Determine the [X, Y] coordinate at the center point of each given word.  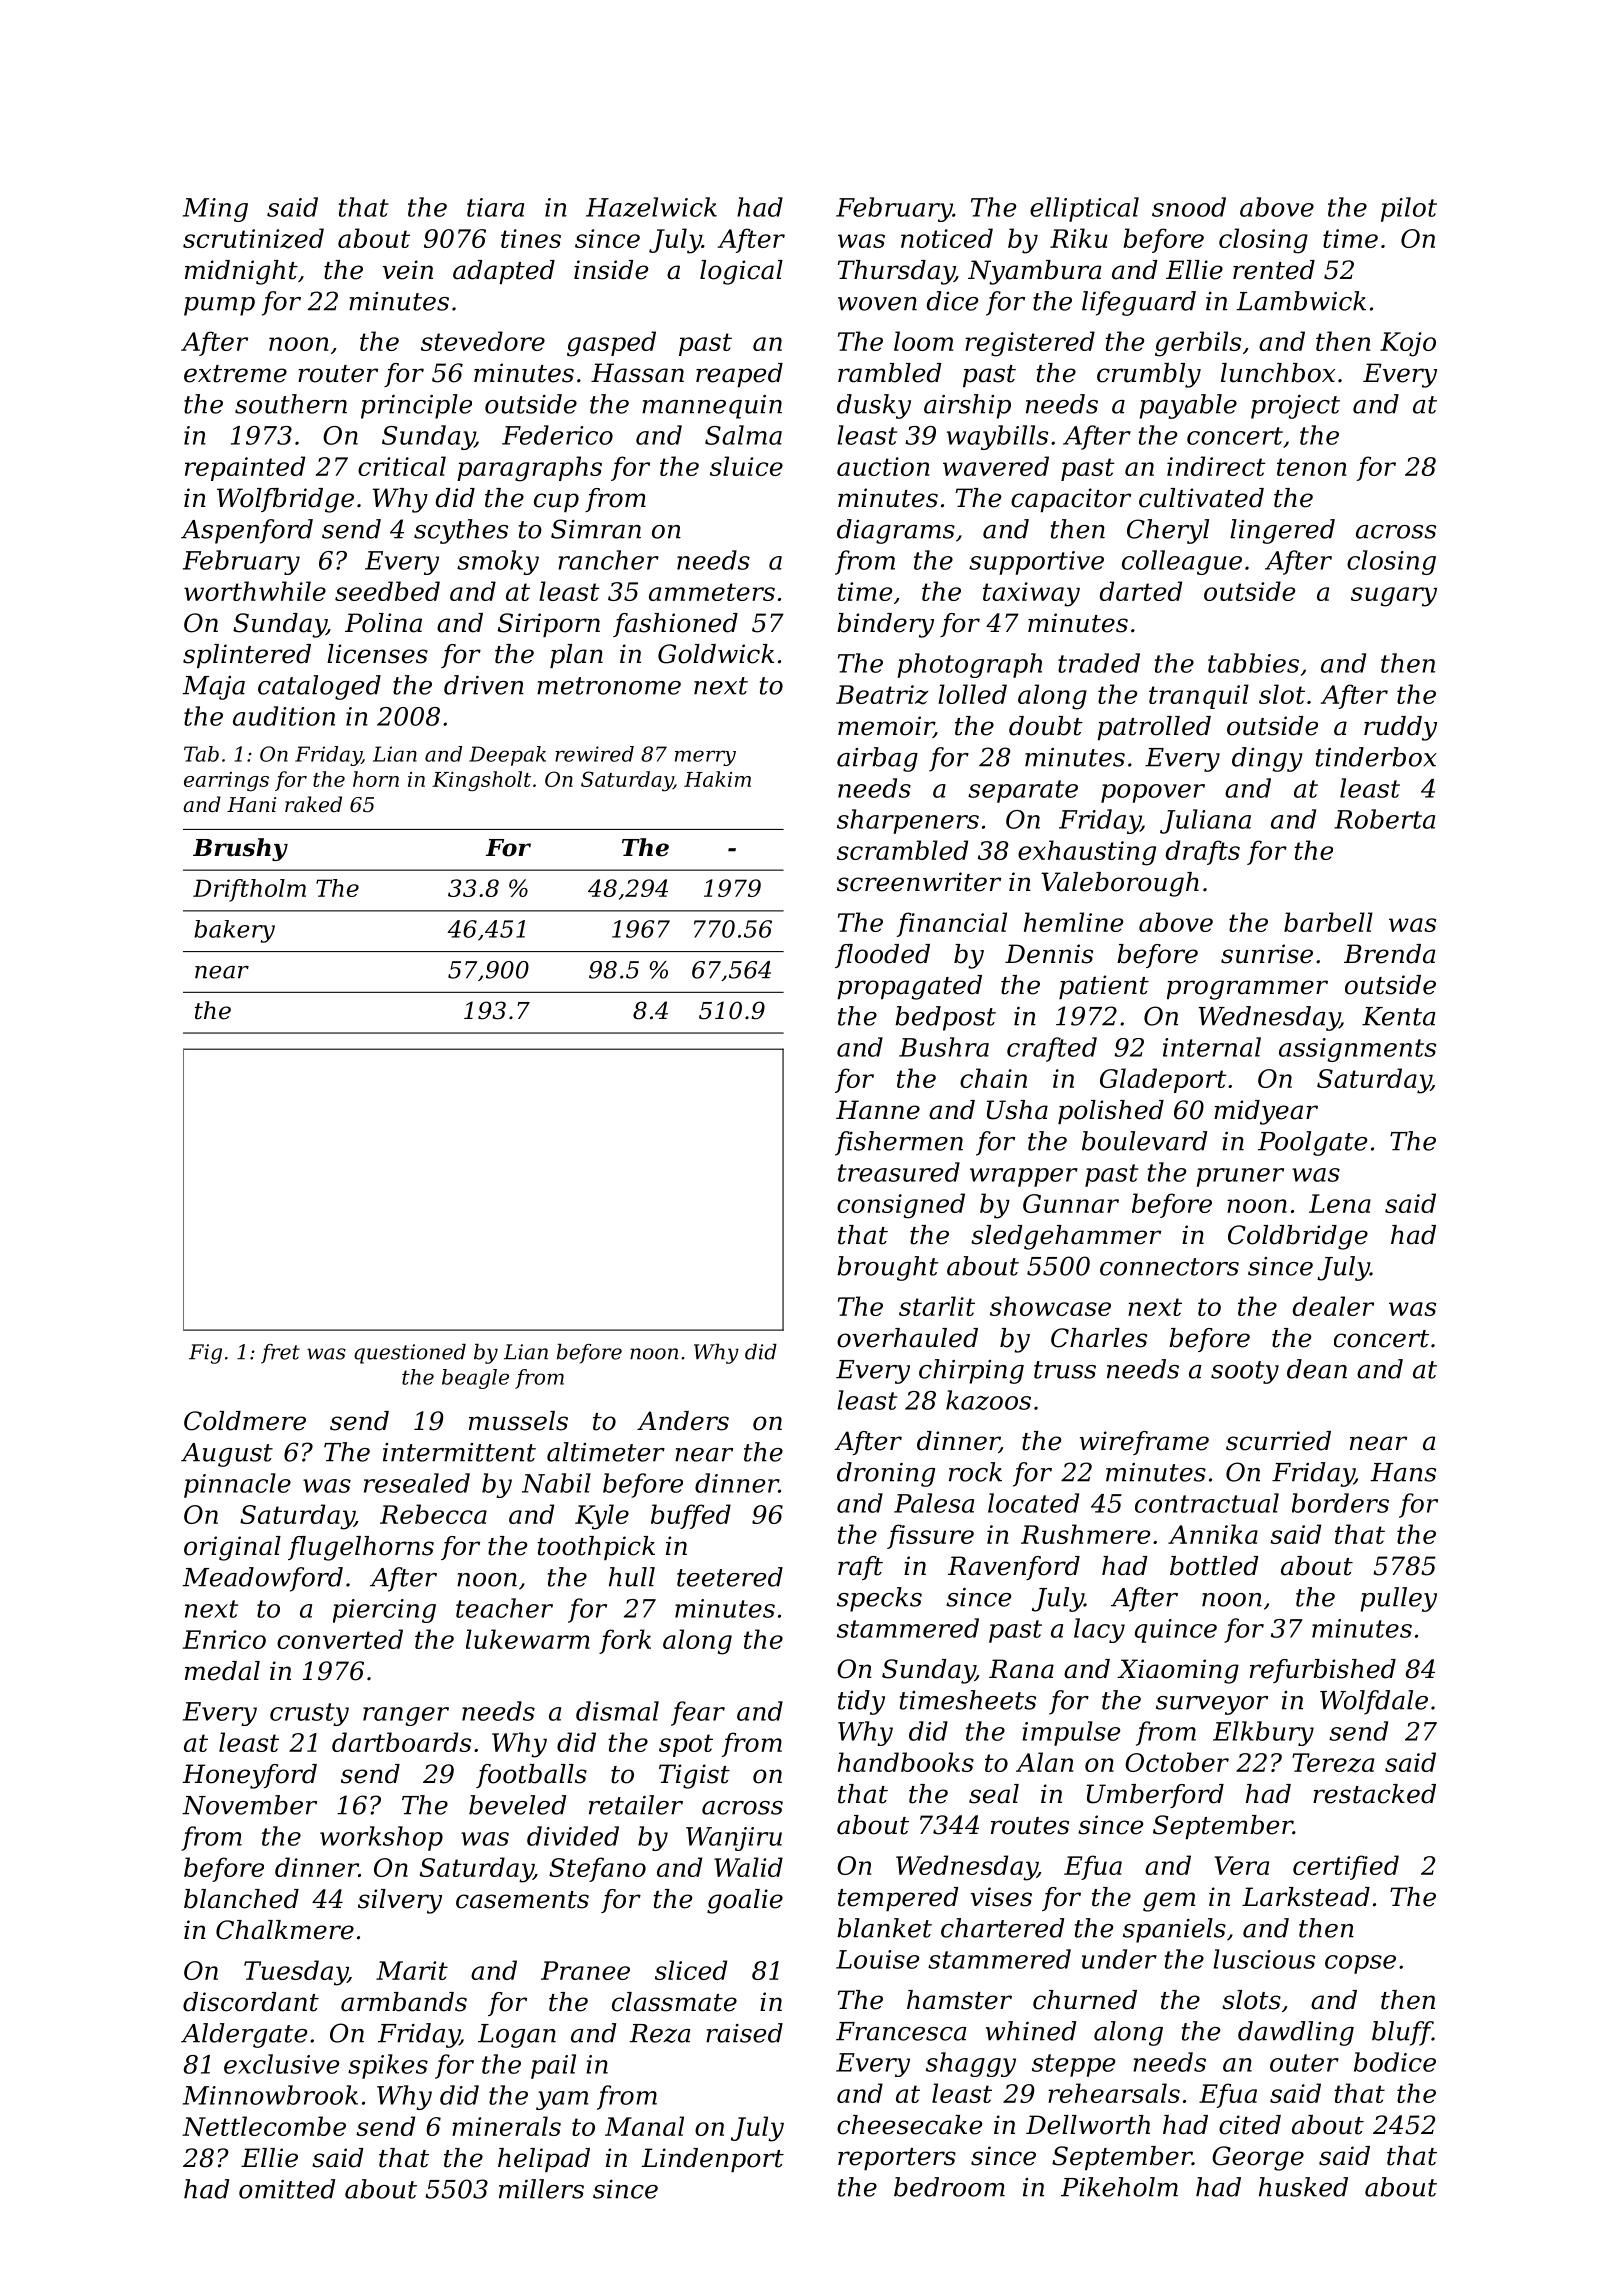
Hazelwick [651, 207]
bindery [885, 625]
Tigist [694, 1776]
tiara [495, 207]
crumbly [1149, 375]
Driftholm [249, 890]
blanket [884, 1928]
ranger [406, 1716]
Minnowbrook [270, 2095]
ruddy [1400, 728]
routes [1030, 1826]
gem [1169, 1902]
